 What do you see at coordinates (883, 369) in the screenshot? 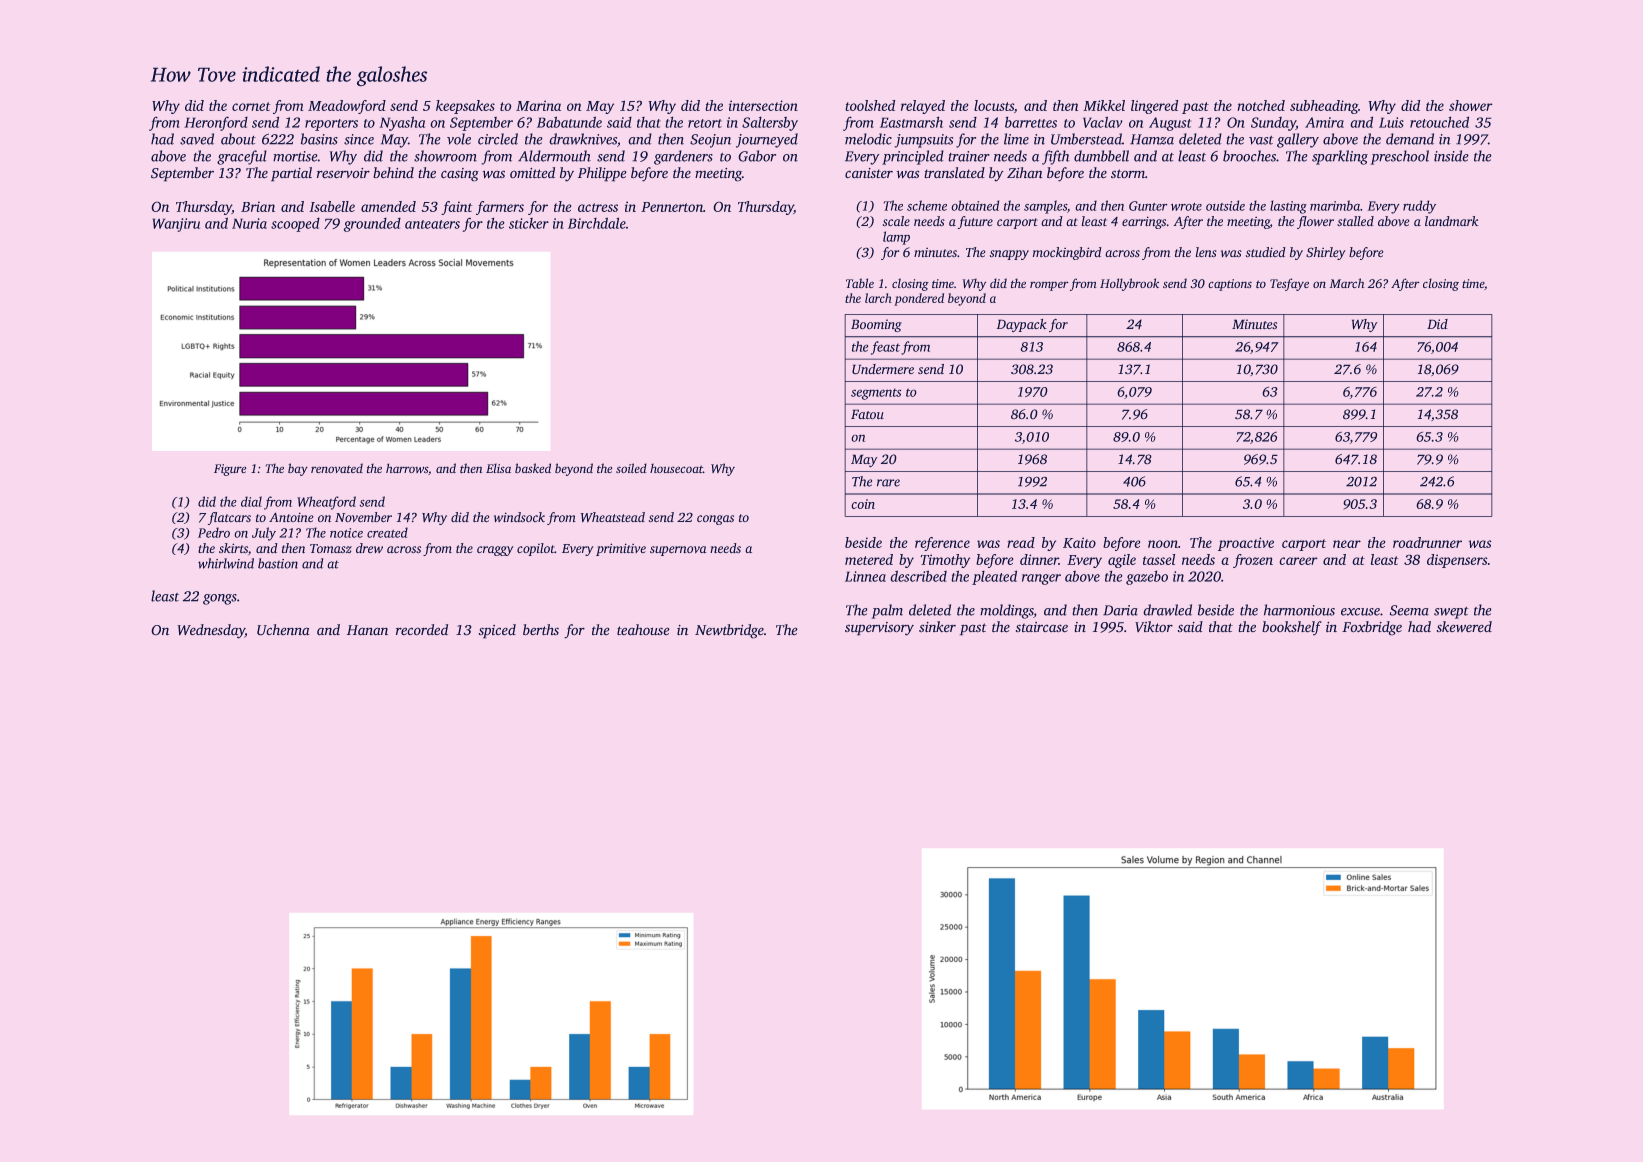
I see `Undermere` at bounding box center [883, 369].
